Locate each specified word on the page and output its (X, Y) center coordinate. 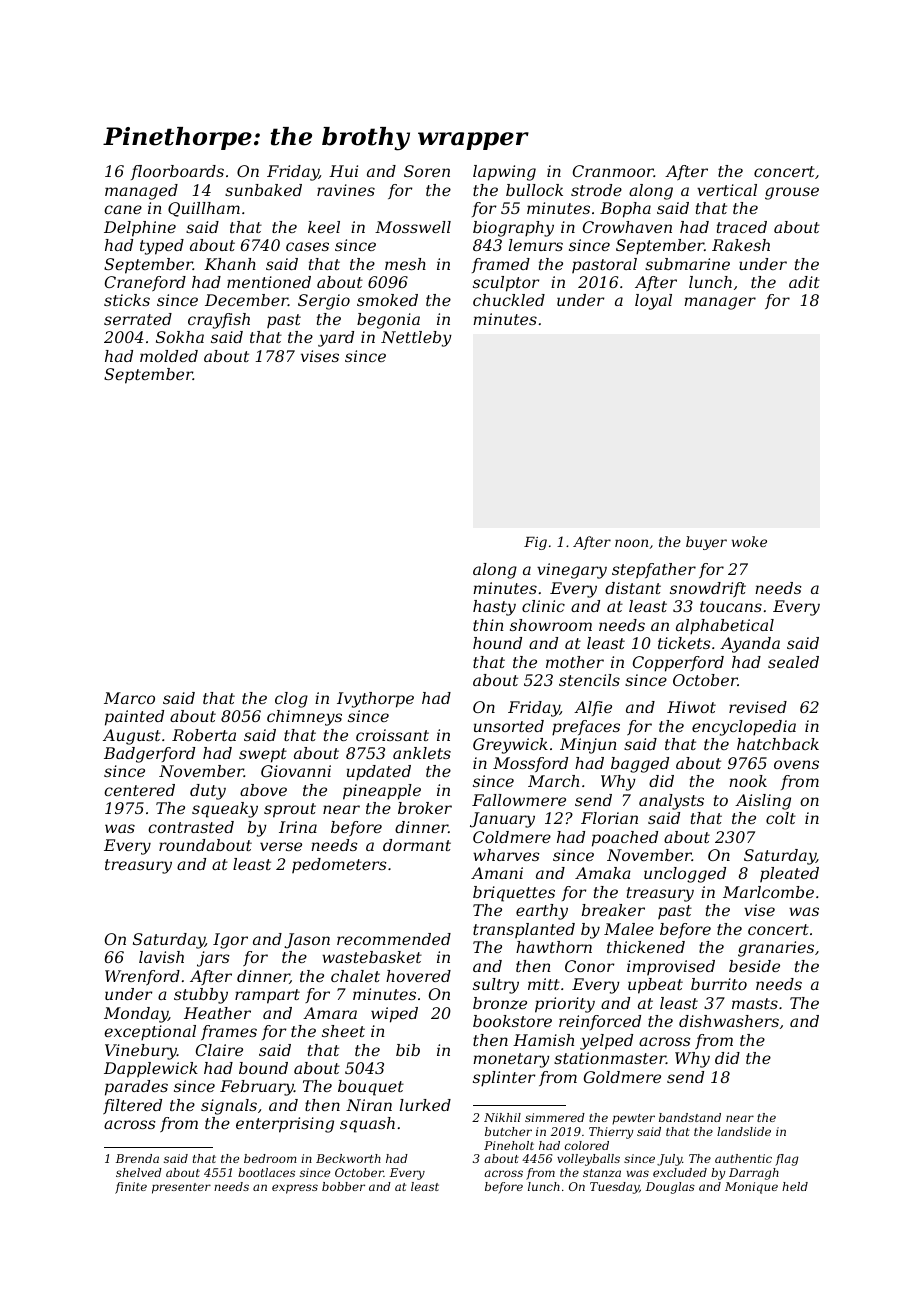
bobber (343, 1186)
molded (169, 356)
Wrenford (142, 977)
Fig (535, 543)
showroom (551, 625)
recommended (394, 939)
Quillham (204, 209)
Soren (427, 171)
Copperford (678, 664)
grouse (792, 193)
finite (131, 1188)
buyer (706, 543)
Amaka (603, 873)
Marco (129, 698)
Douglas (670, 1188)
